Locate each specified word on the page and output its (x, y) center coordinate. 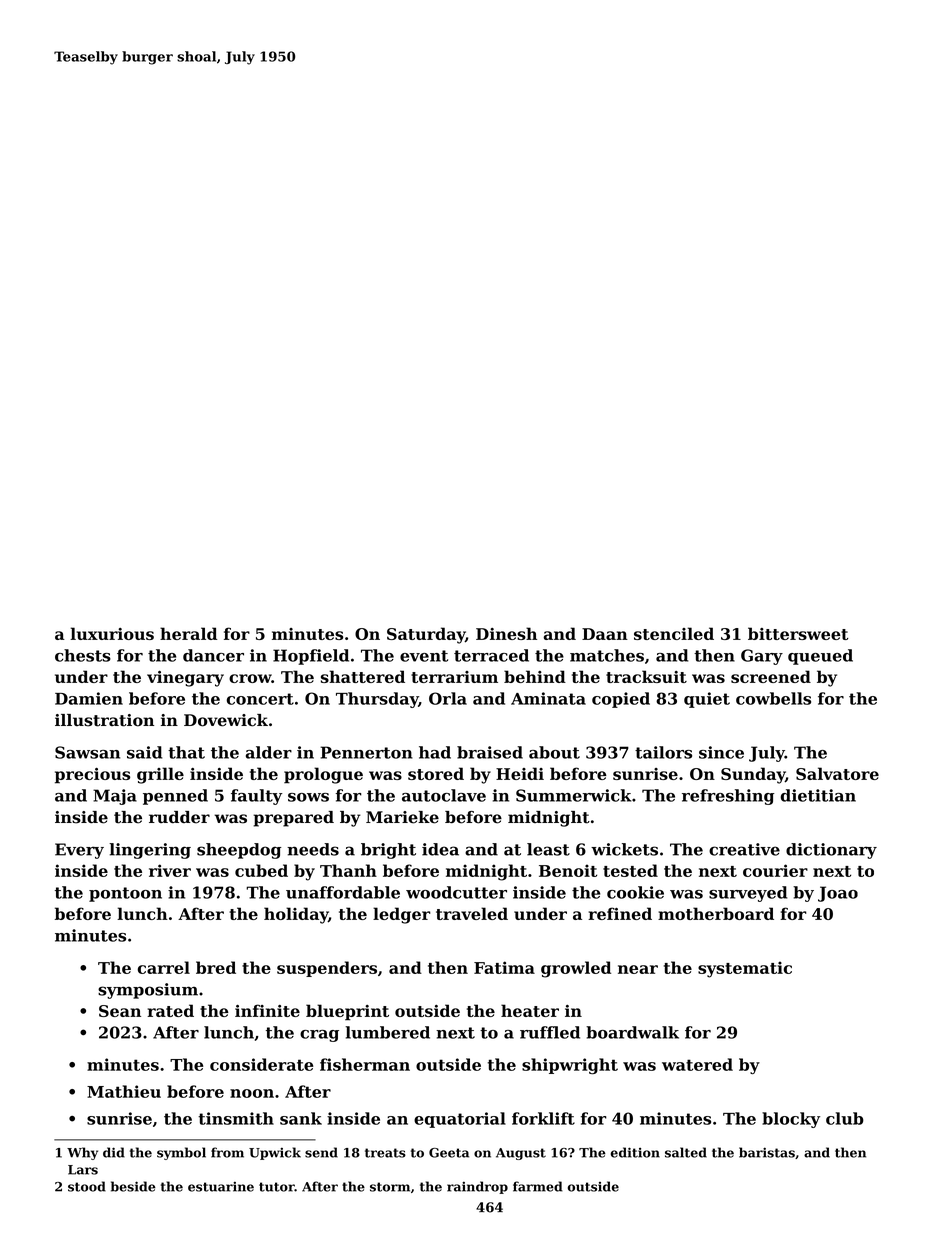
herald (188, 633)
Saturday (426, 635)
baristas (767, 1152)
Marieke (402, 817)
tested (630, 870)
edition (635, 1152)
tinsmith (236, 1118)
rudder (179, 817)
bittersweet (798, 633)
